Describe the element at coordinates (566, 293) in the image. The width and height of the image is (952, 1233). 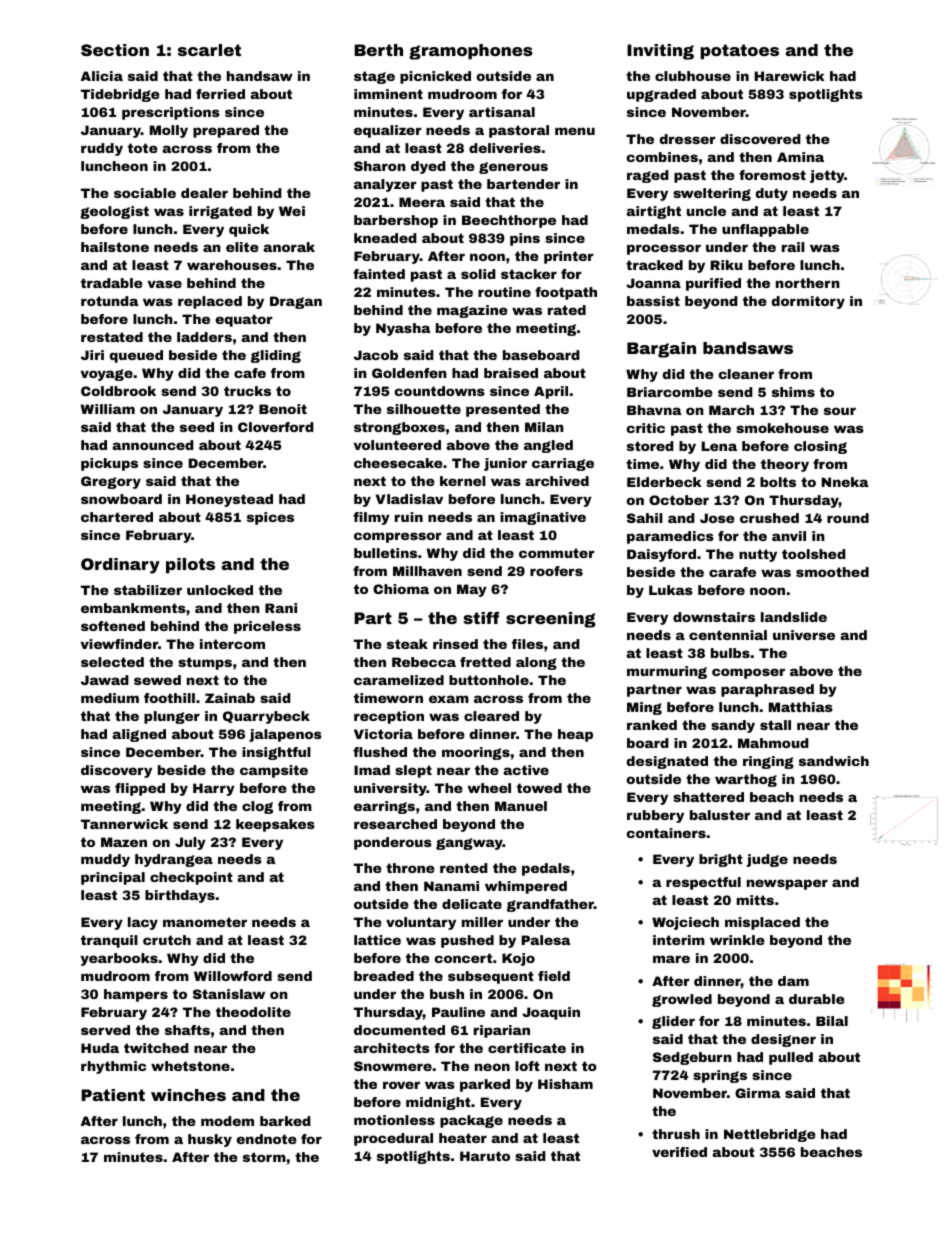
I see `footpath` at that location.
